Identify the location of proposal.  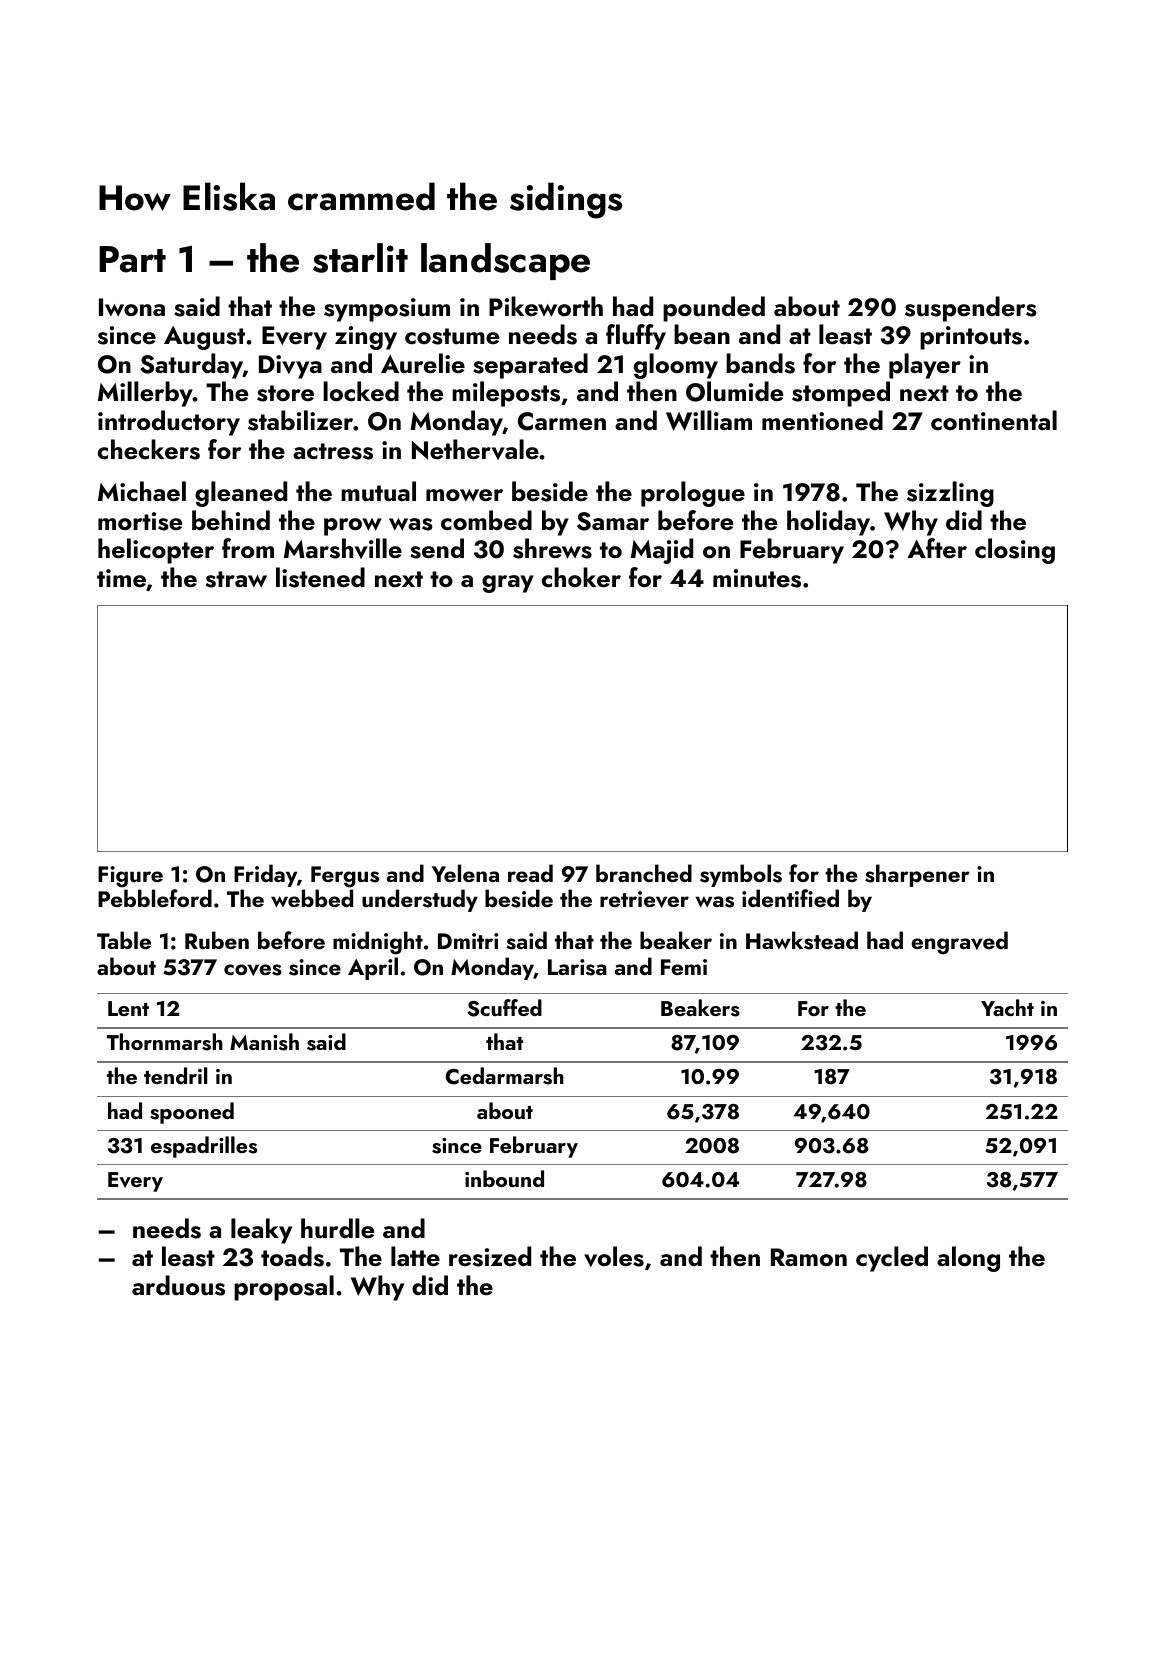
(284, 1288).
